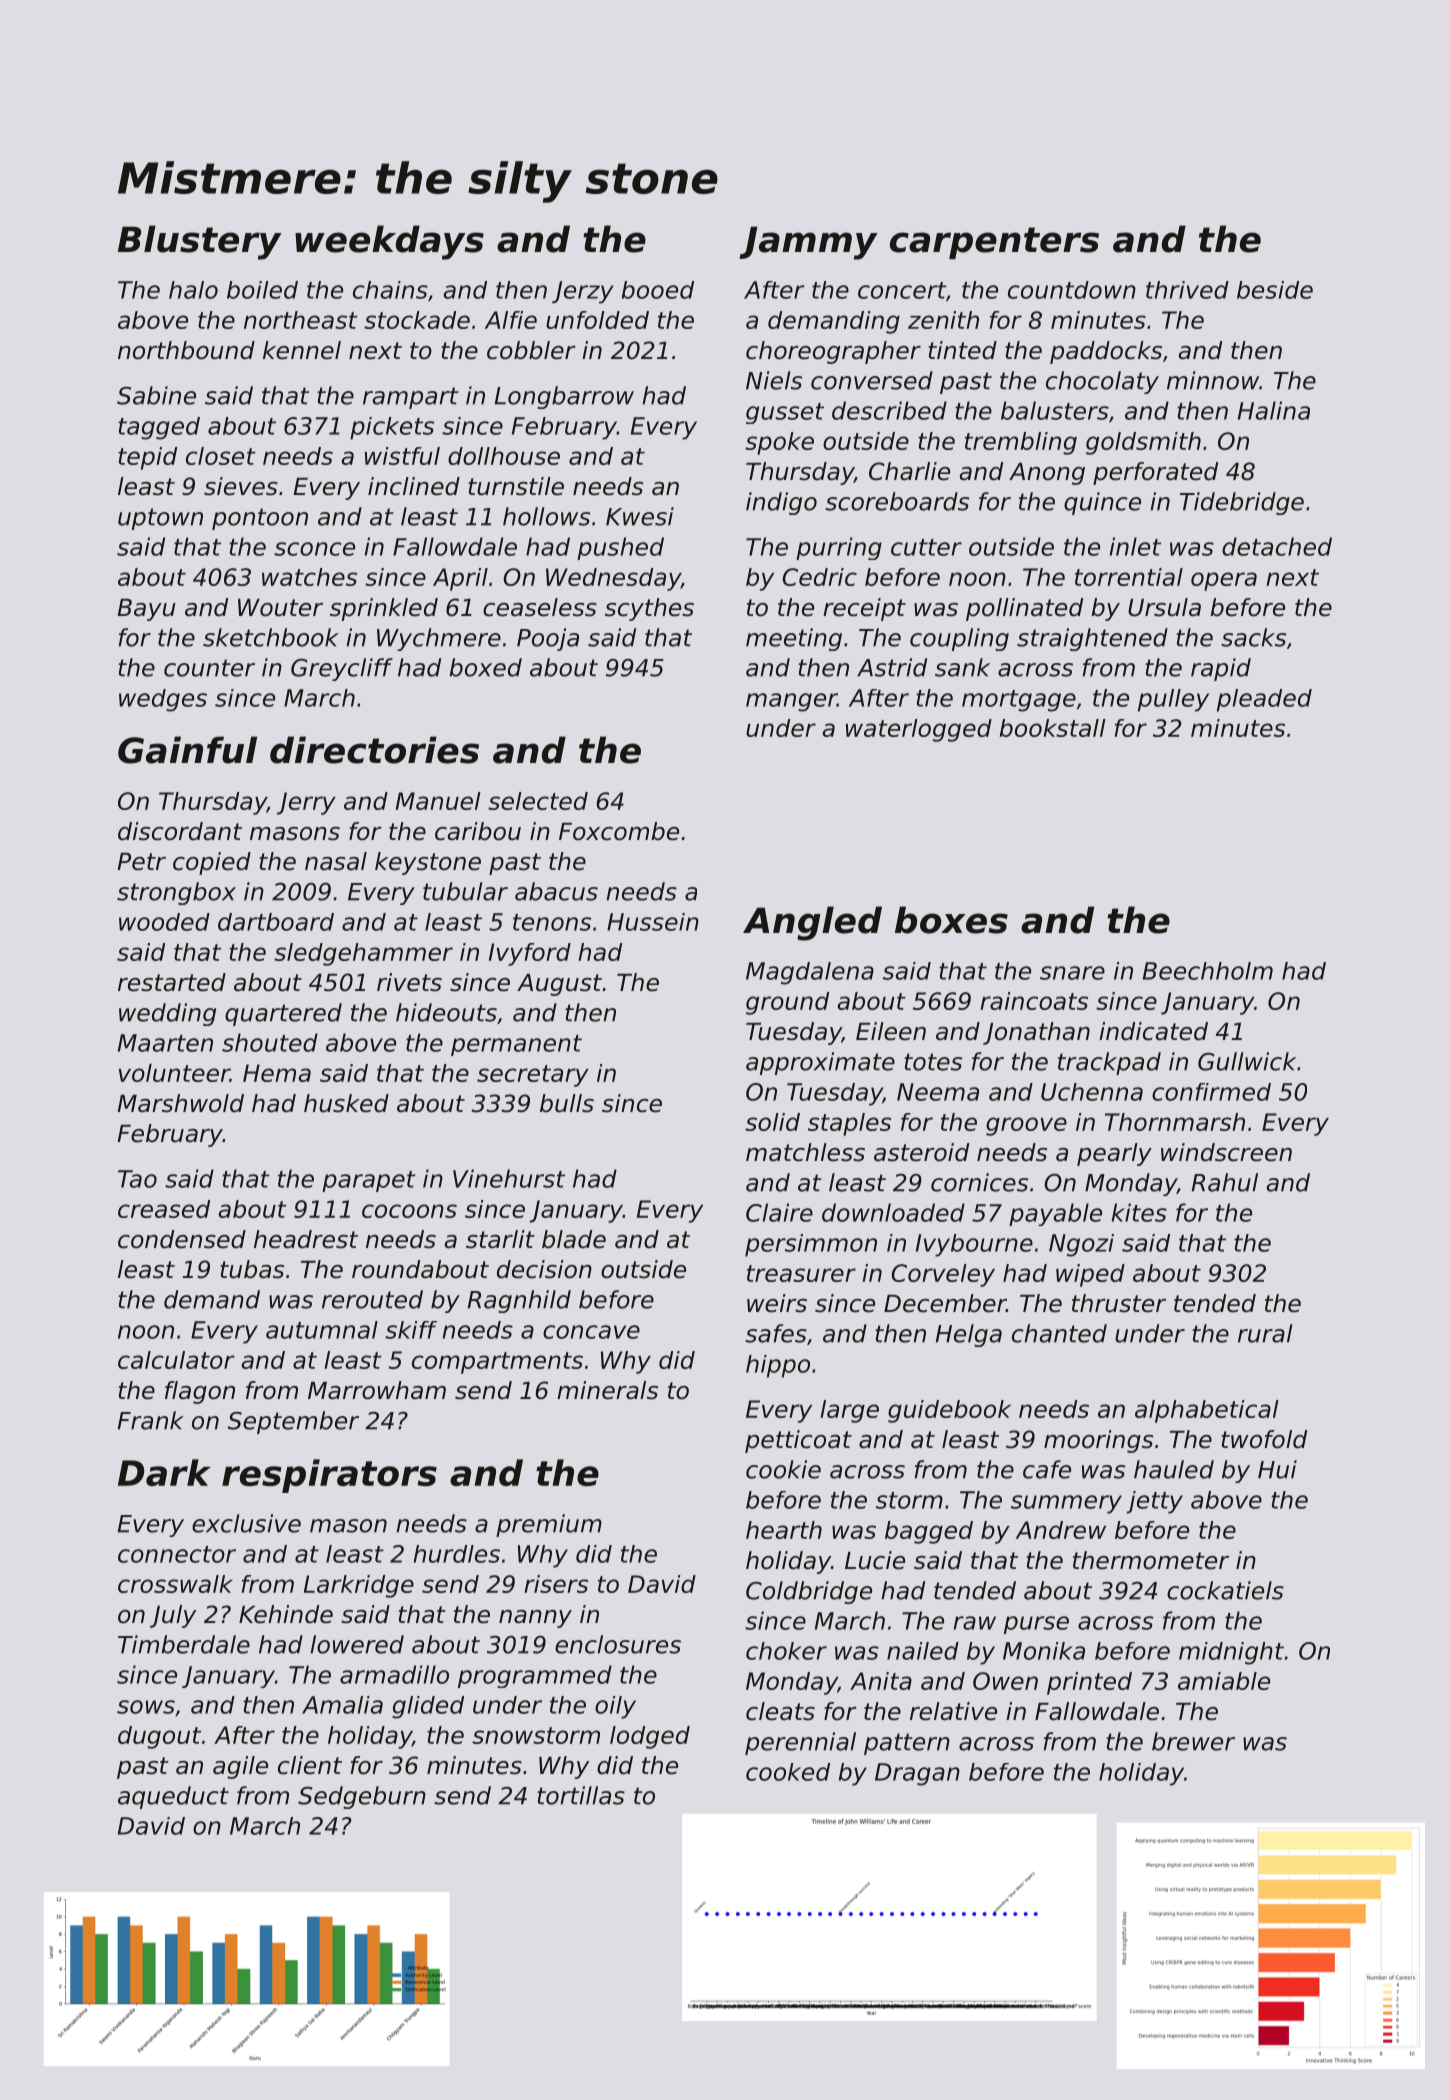 The width and height of the page is (1450, 2100). I want to click on solid, so click(772, 1122).
